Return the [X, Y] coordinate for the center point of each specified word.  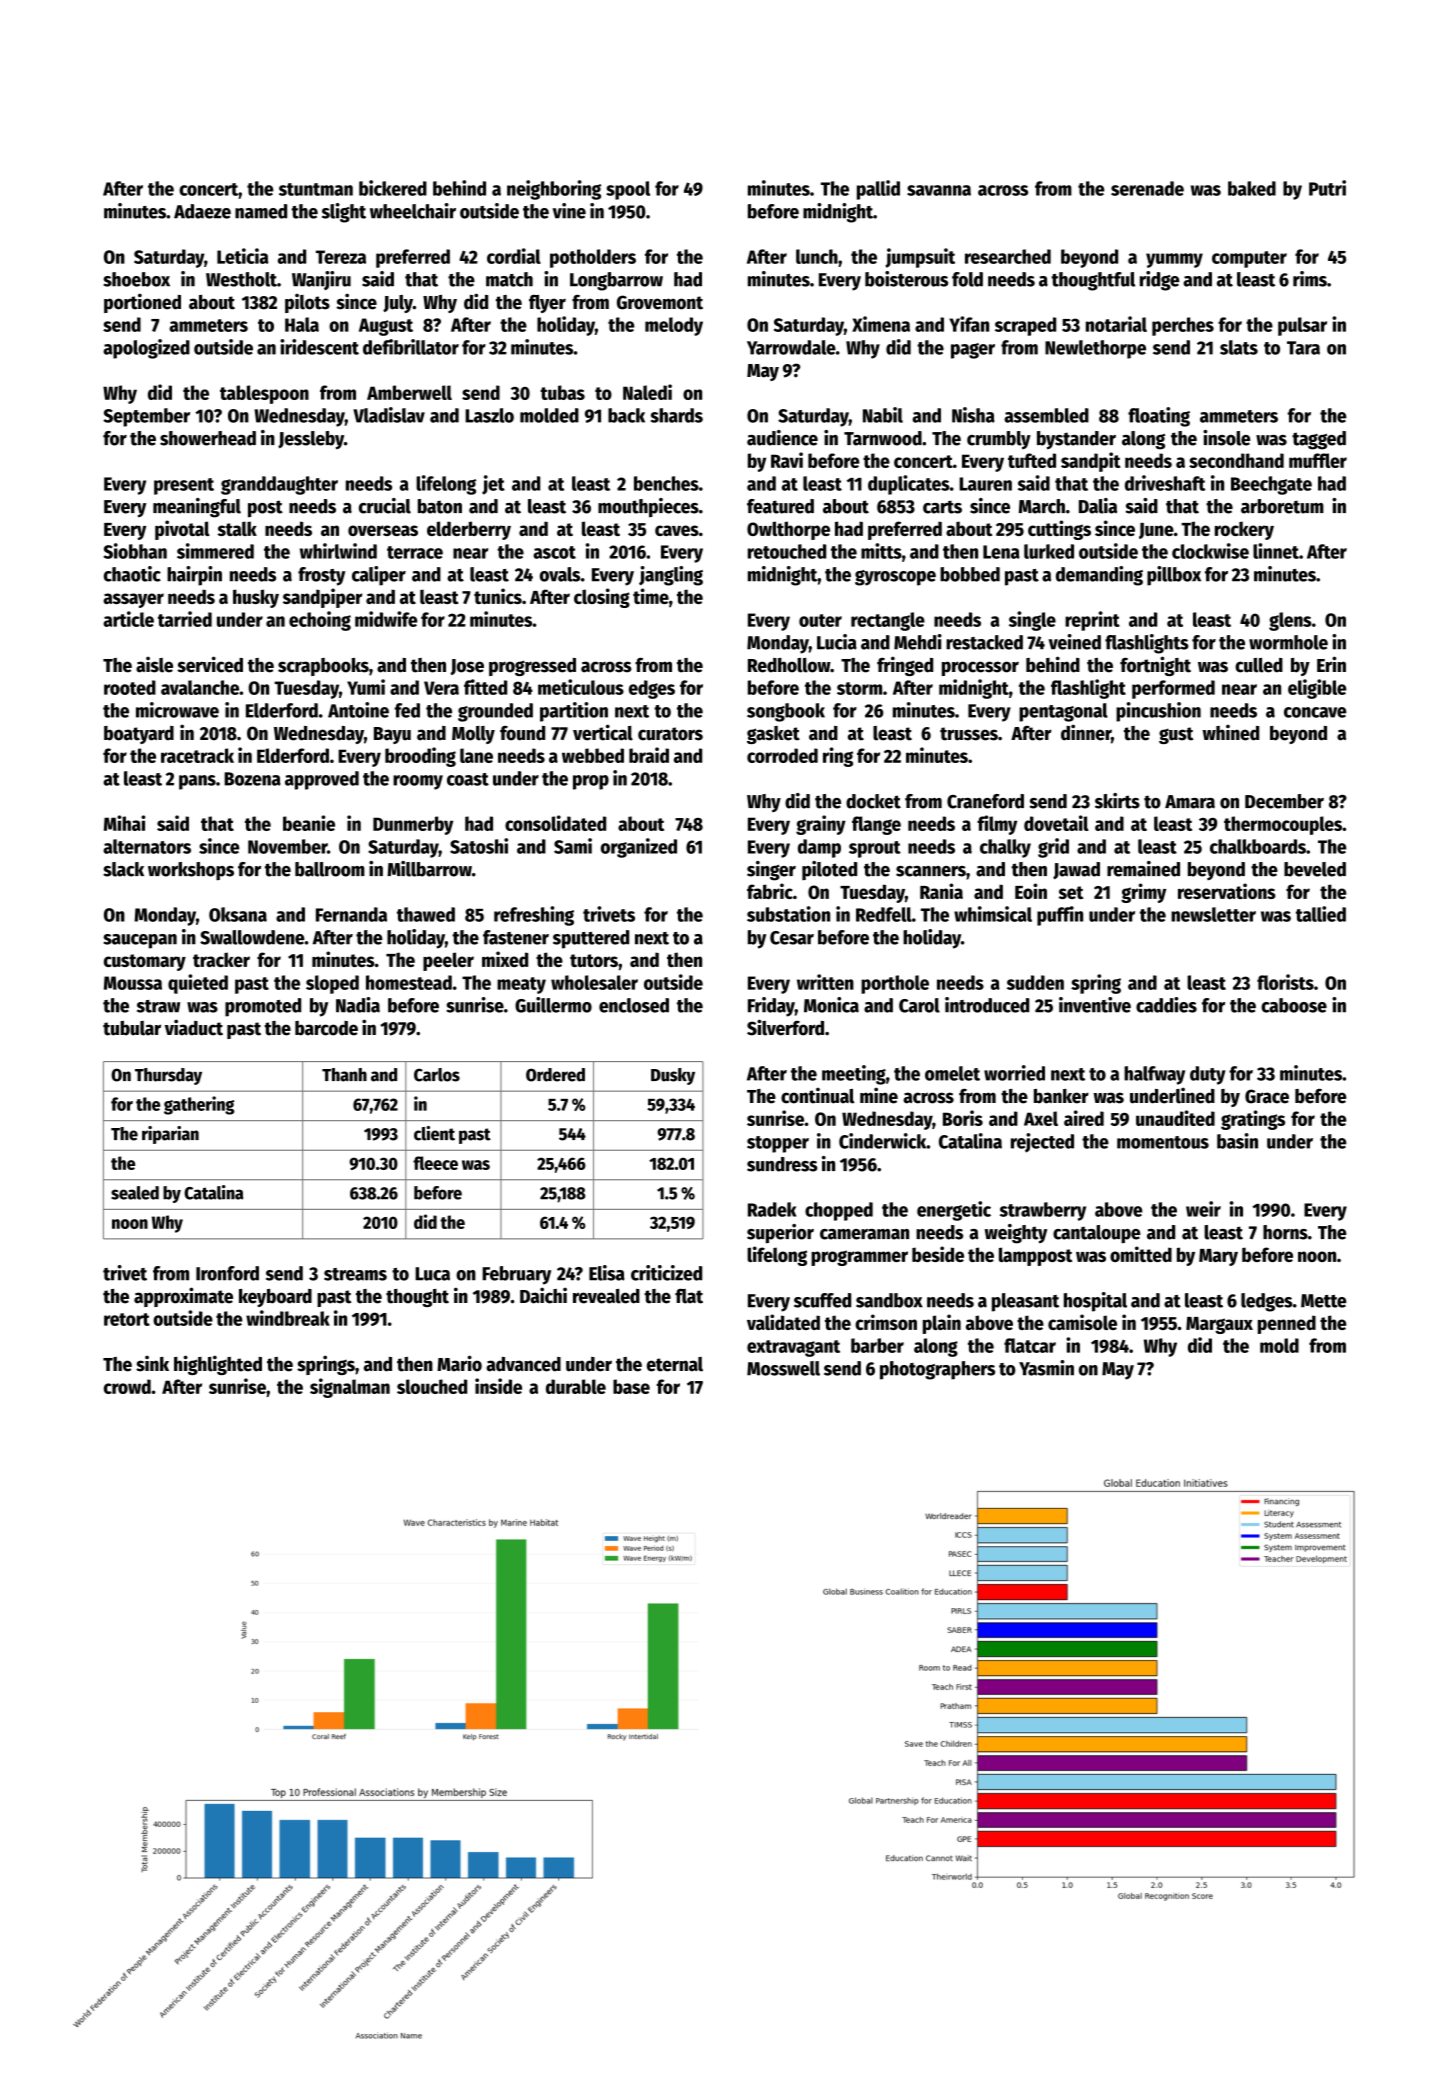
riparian [170, 1135]
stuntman [316, 189]
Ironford [227, 1273]
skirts [1117, 801]
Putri [1327, 188]
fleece [435, 1163]
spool [628, 190]
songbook [786, 712]
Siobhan [135, 551]
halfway [1154, 1075]
